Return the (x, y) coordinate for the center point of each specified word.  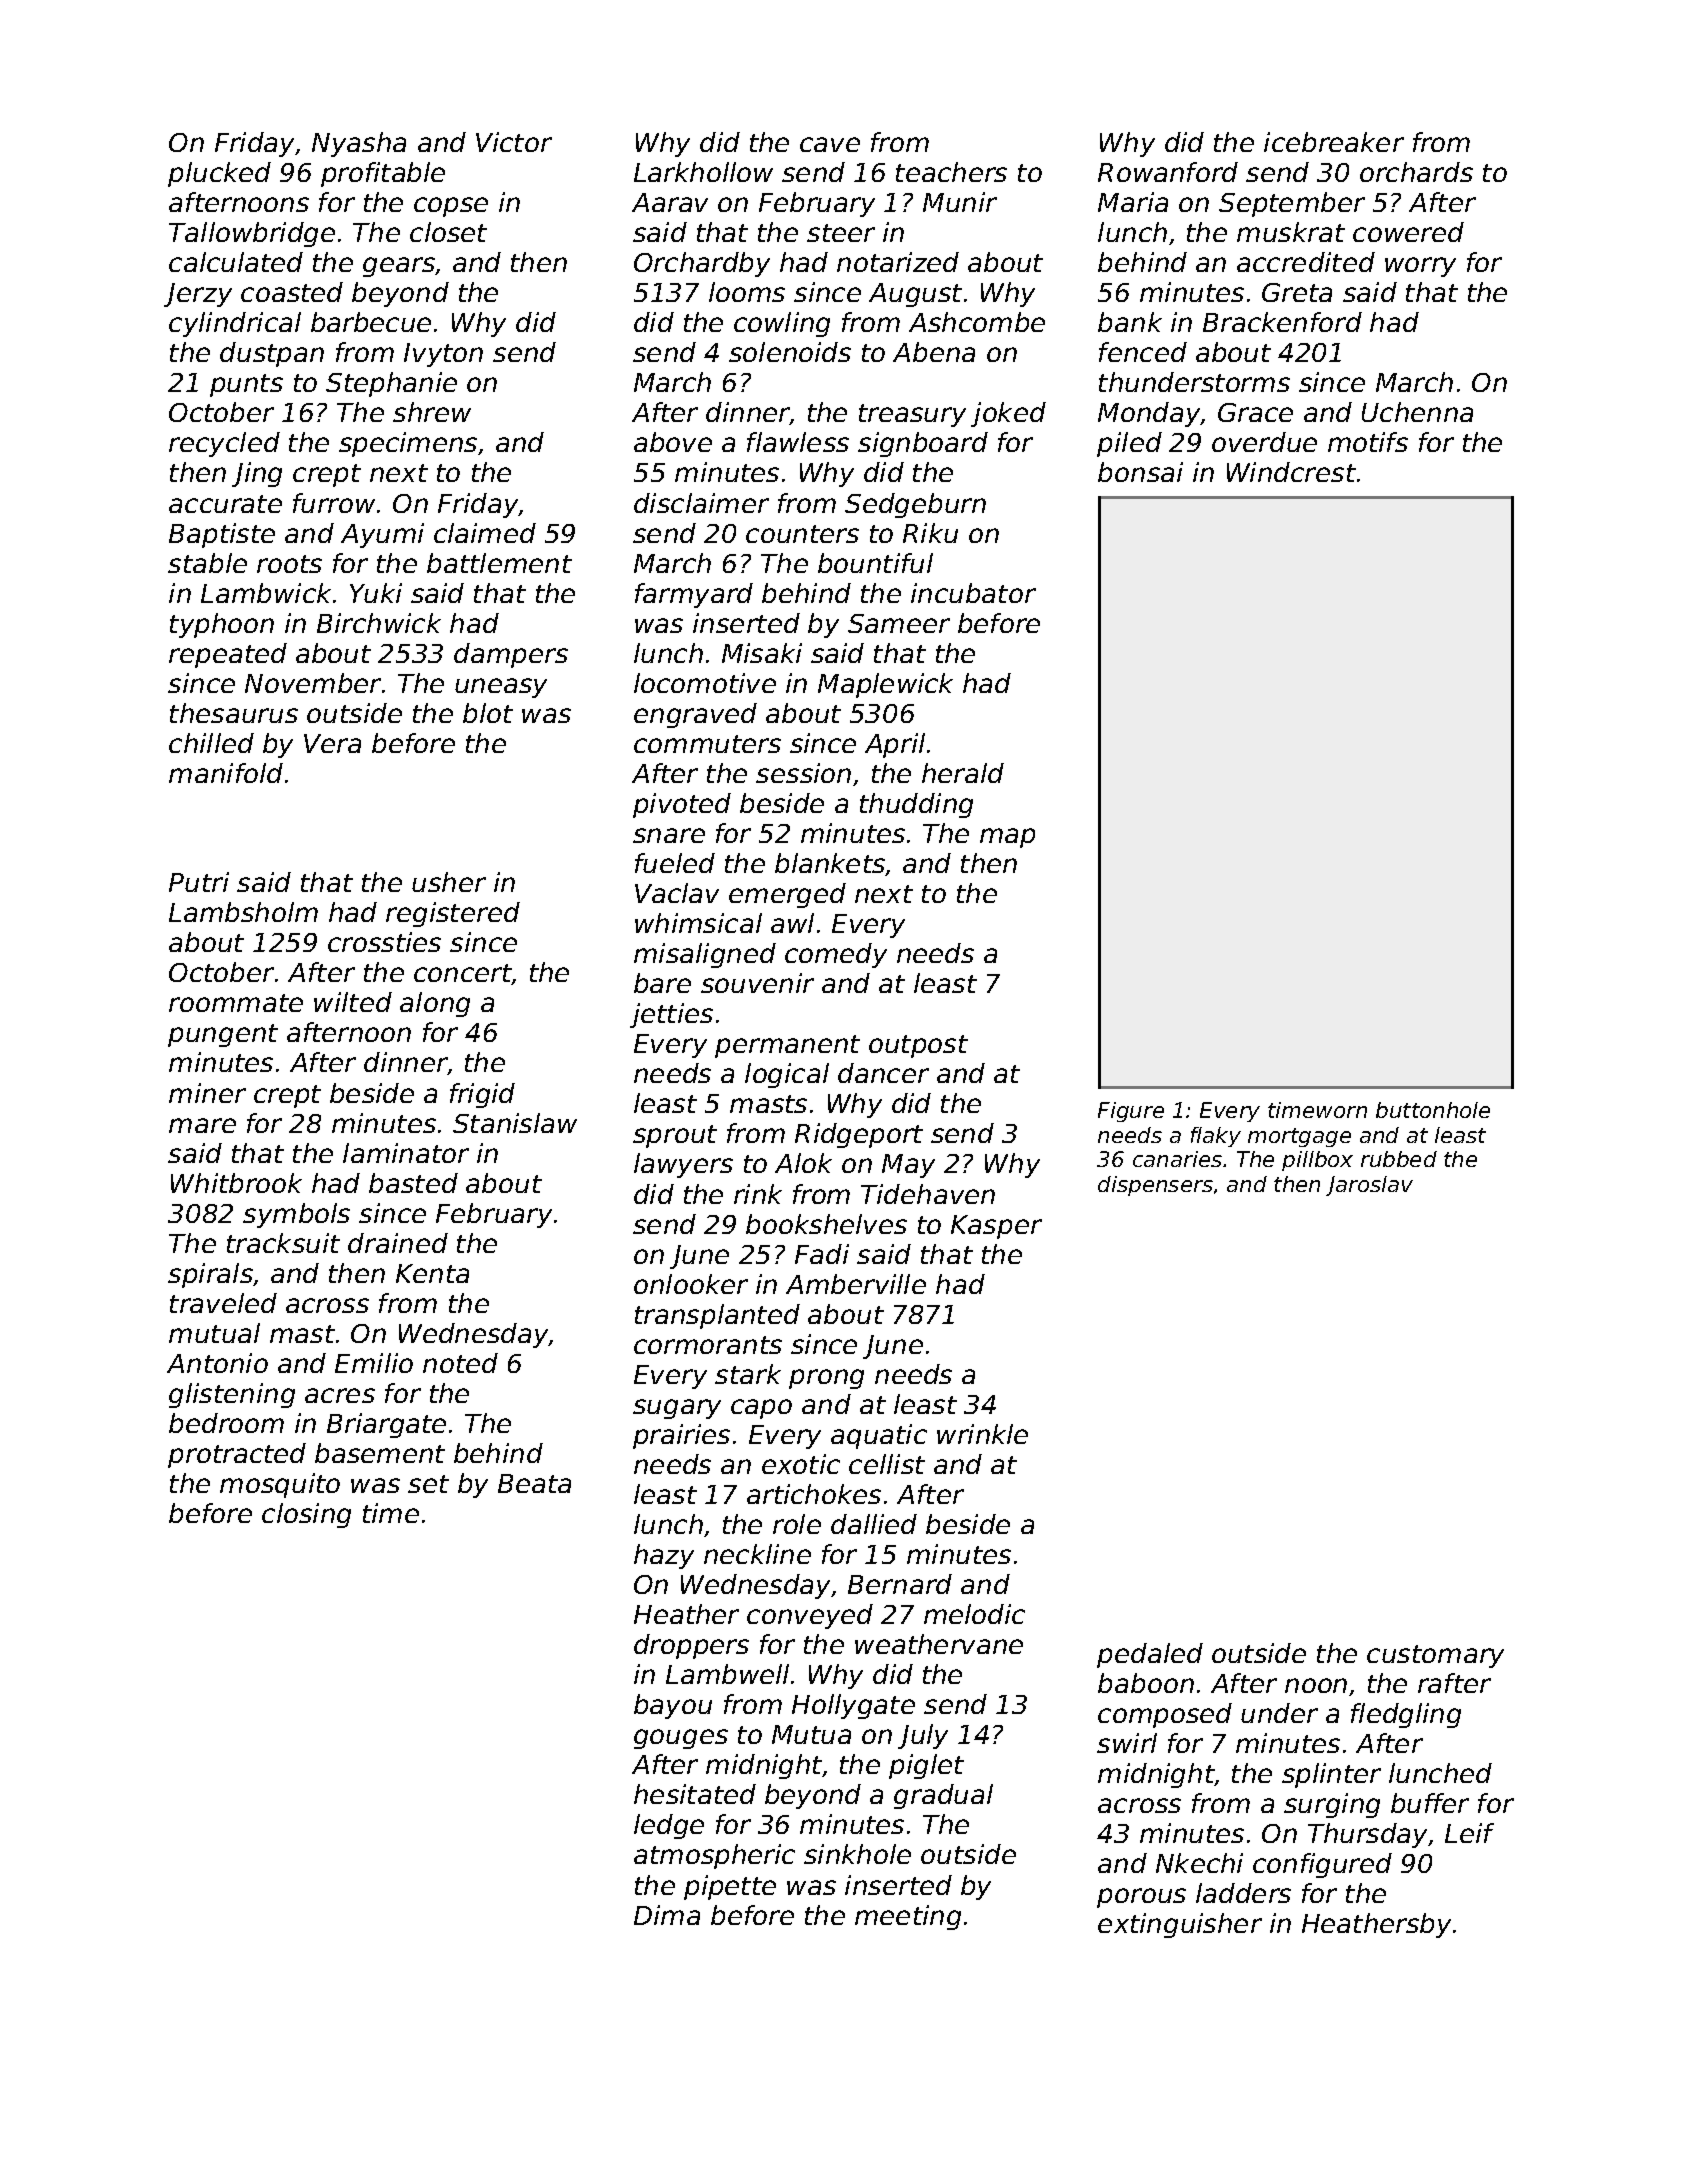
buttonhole (1433, 1110)
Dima (667, 1915)
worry (1420, 267)
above (673, 442)
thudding (916, 805)
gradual (943, 1796)
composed (1165, 1715)
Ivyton (443, 355)
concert (463, 974)
